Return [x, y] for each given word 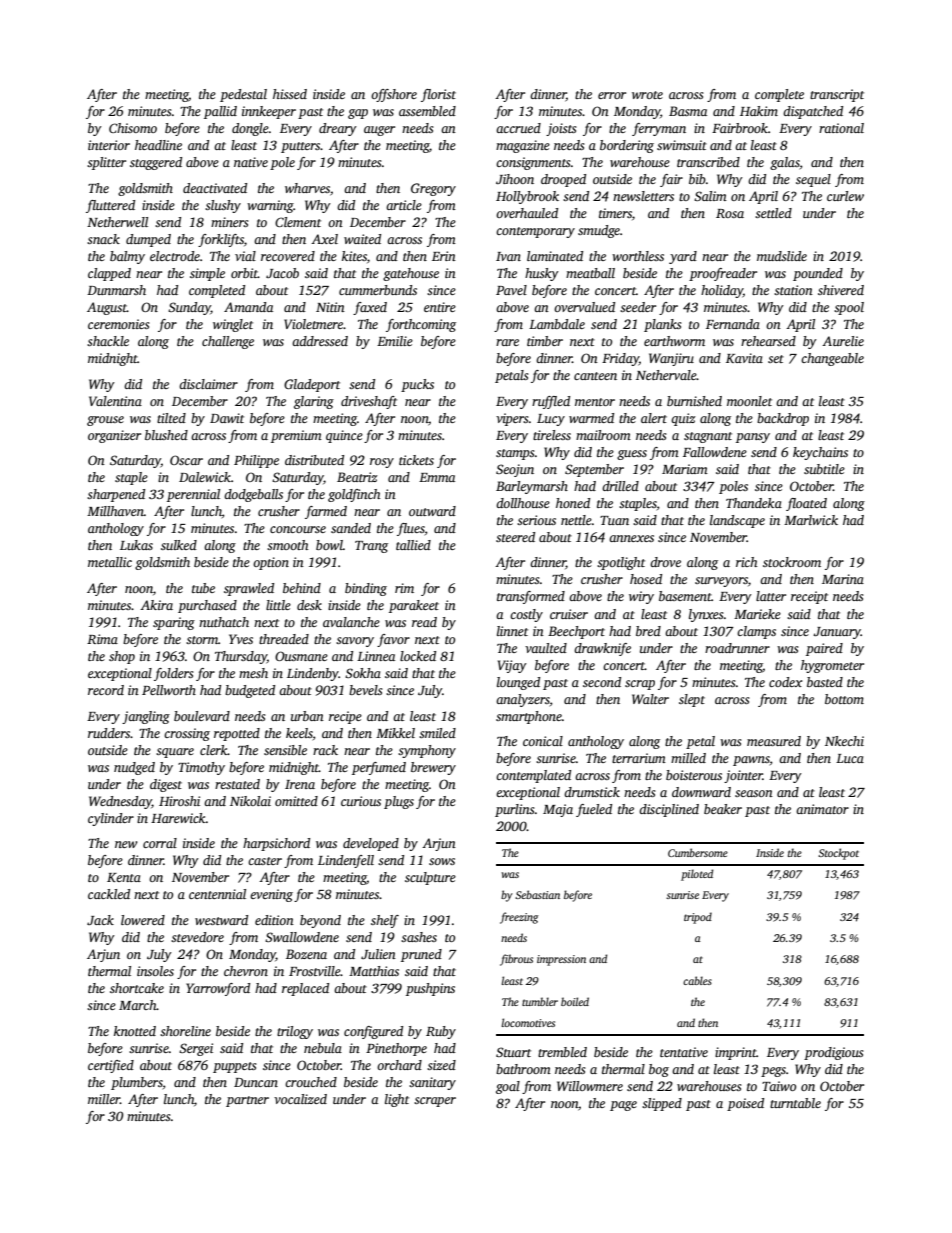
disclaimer [208, 384]
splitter [106, 163]
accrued [518, 128]
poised [745, 1104]
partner [247, 1101]
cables [697, 980]
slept [692, 700]
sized [441, 1065]
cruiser [569, 614]
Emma [437, 477]
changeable [832, 359]
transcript [837, 95]
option [271, 563]
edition [274, 920]
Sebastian [537, 894]
